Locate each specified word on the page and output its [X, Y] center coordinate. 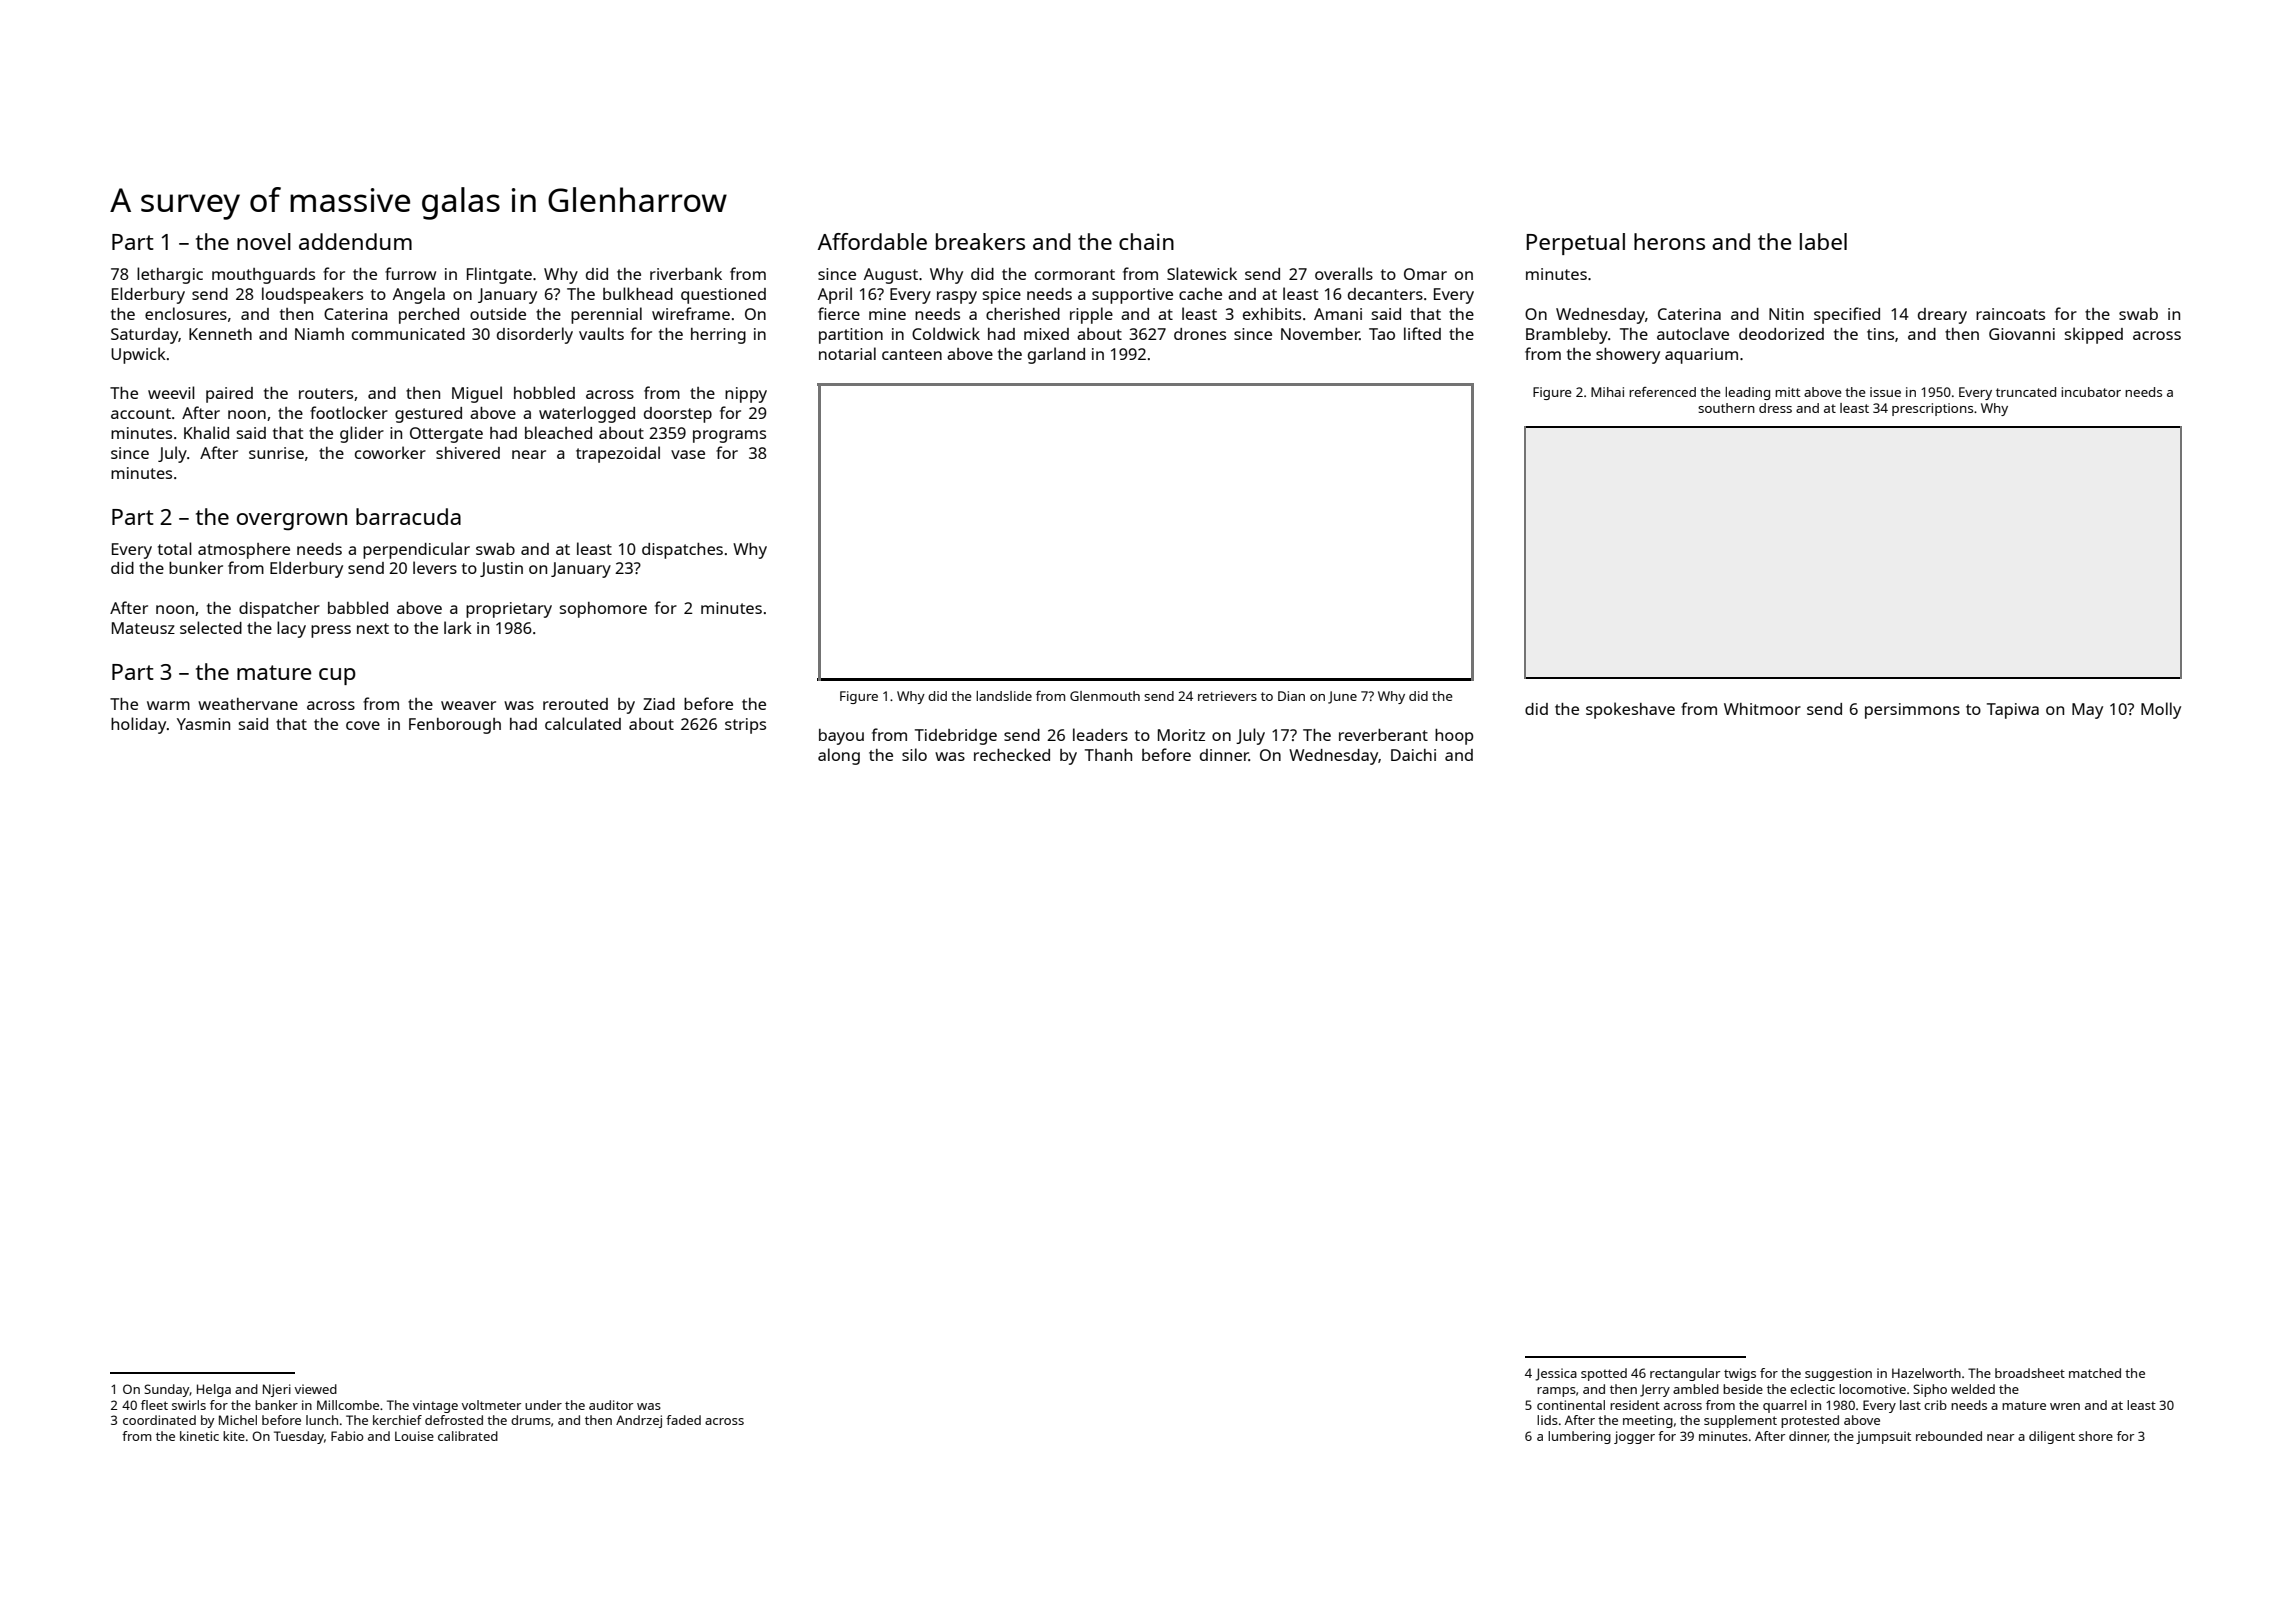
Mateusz [143, 628]
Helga [214, 1390]
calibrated [468, 1436]
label [1823, 241]
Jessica [1556, 1374]
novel [264, 241]
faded [683, 1420]
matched [2095, 1373]
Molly [2161, 710]
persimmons [1912, 711]
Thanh [1108, 755]
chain [1146, 241]
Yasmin [203, 724]
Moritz [1181, 735]
